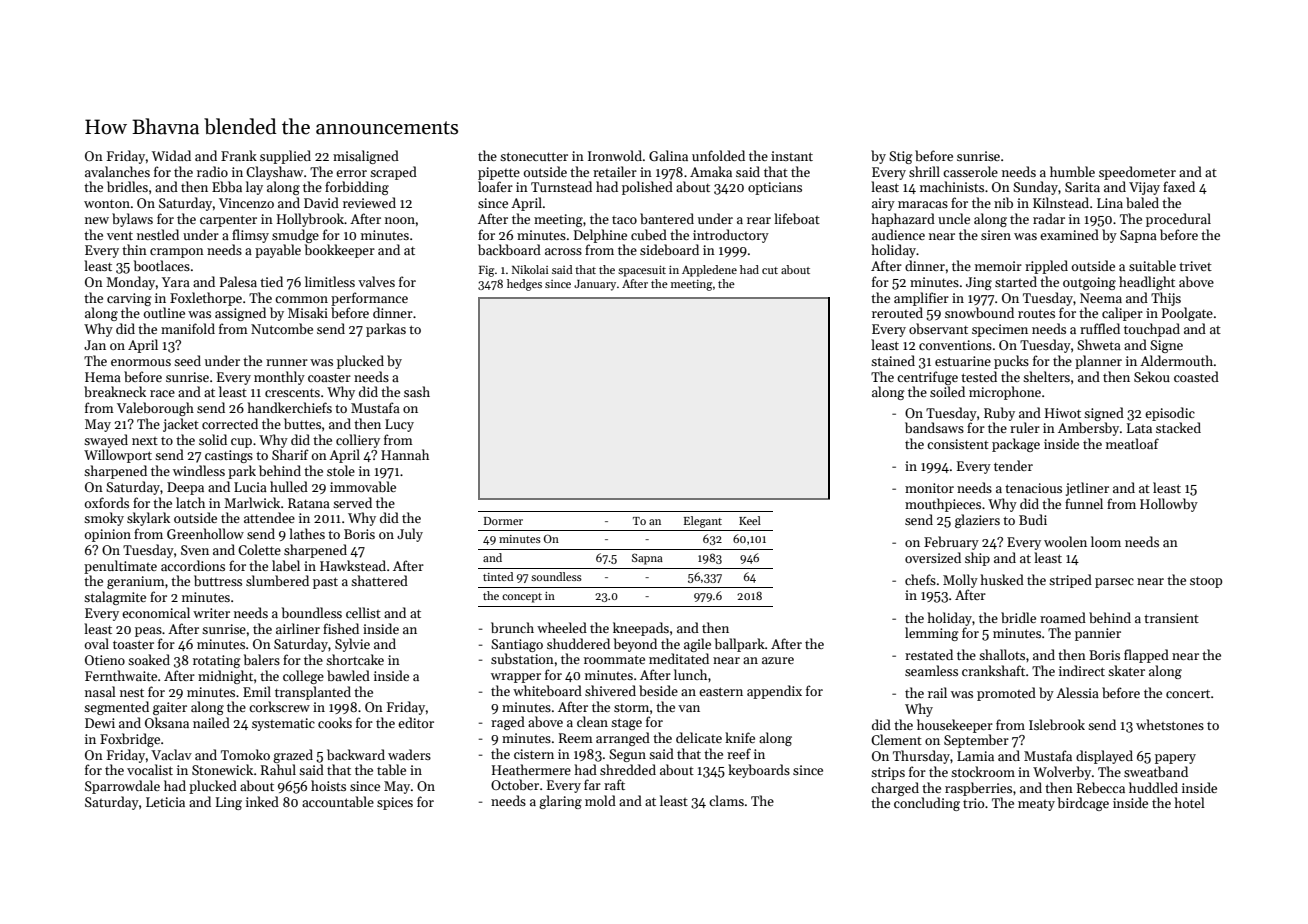 The image size is (1308, 924). What do you see at coordinates (595, 285) in the screenshot?
I see `January` at bounding box center [595, 285].
